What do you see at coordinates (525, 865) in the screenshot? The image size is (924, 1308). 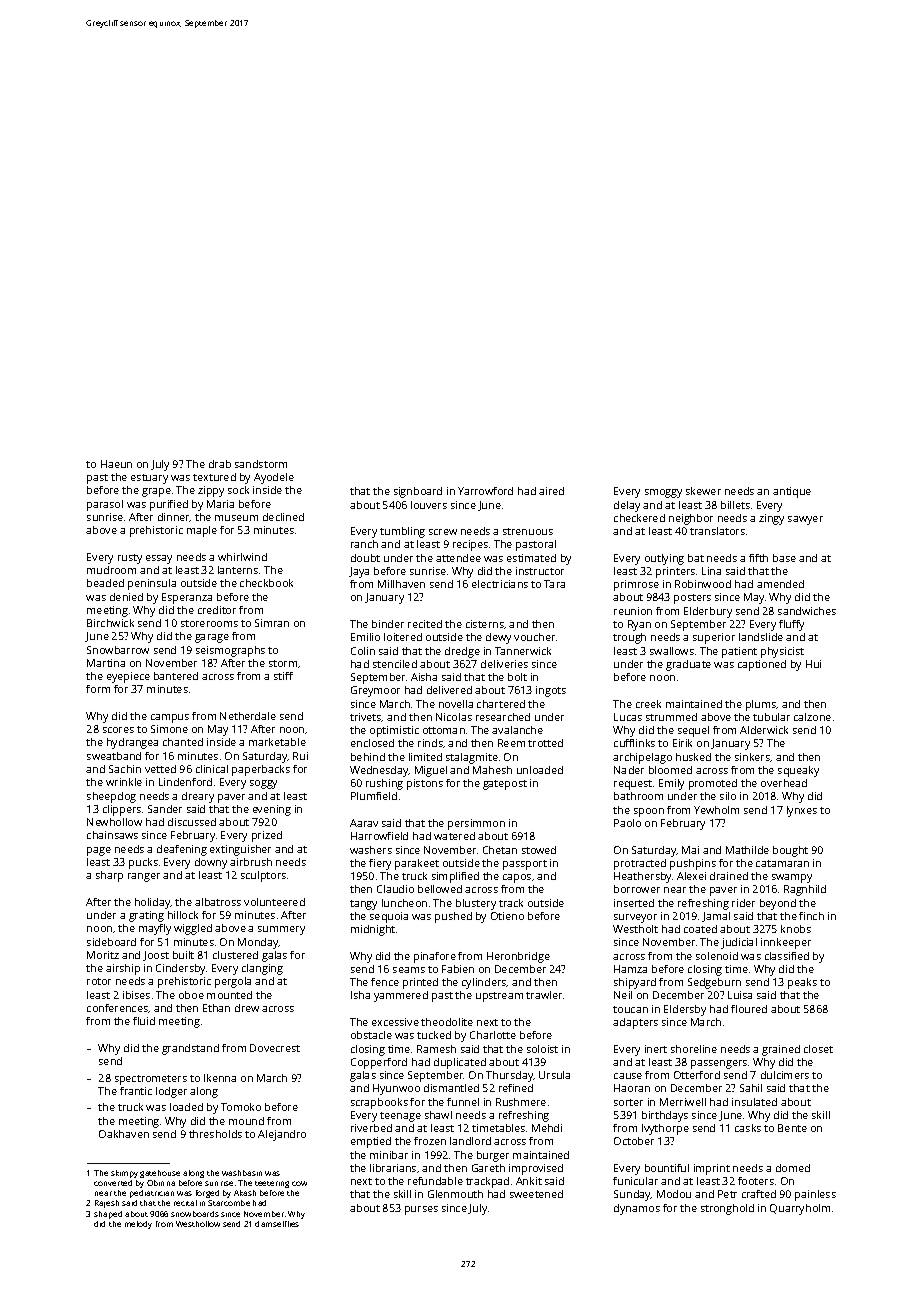 I see `passport` at bounding box center [525, 865].
